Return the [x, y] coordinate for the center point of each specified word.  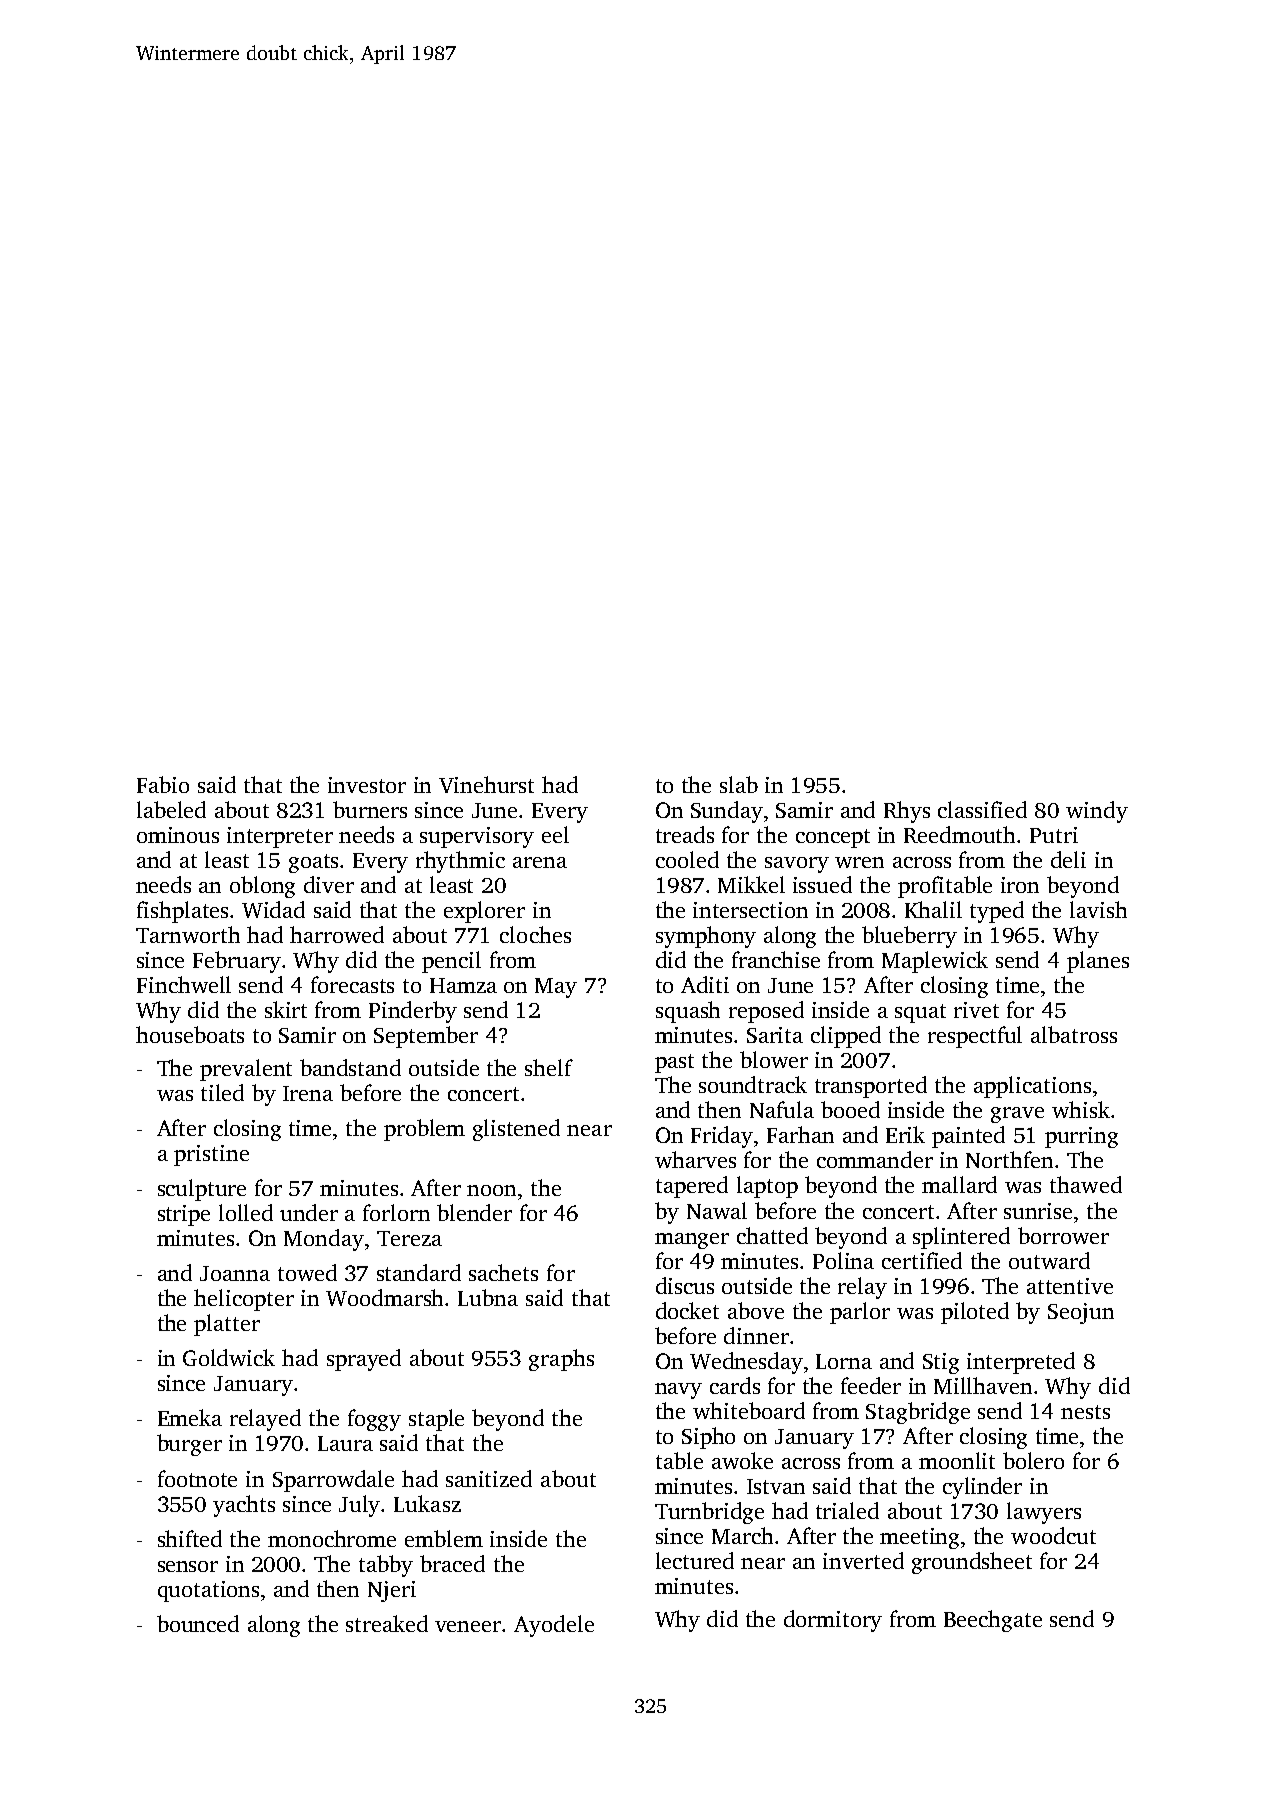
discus [685, 1285]
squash [688, 1012]
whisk [1081, 1109]
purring [1081, 1137]
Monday [324, 1240]
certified [922, 1260]
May [556, 988]
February [237, 962]
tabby [386, 1566]
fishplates [182, 912]
